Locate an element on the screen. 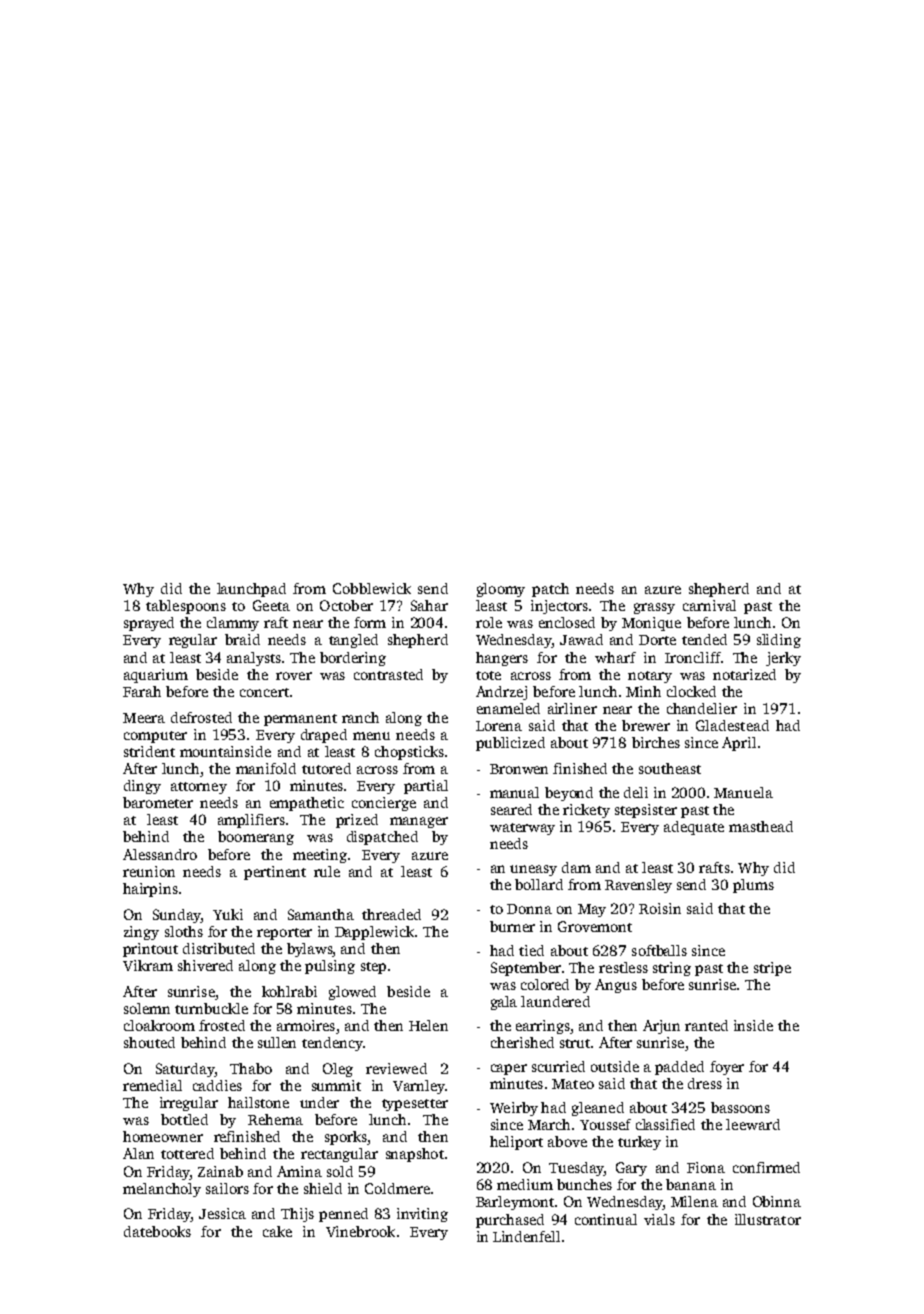 Image resolution: width=924 pixels, height=1314 pixels. chopsticks is located at coordinates (409, 753).
